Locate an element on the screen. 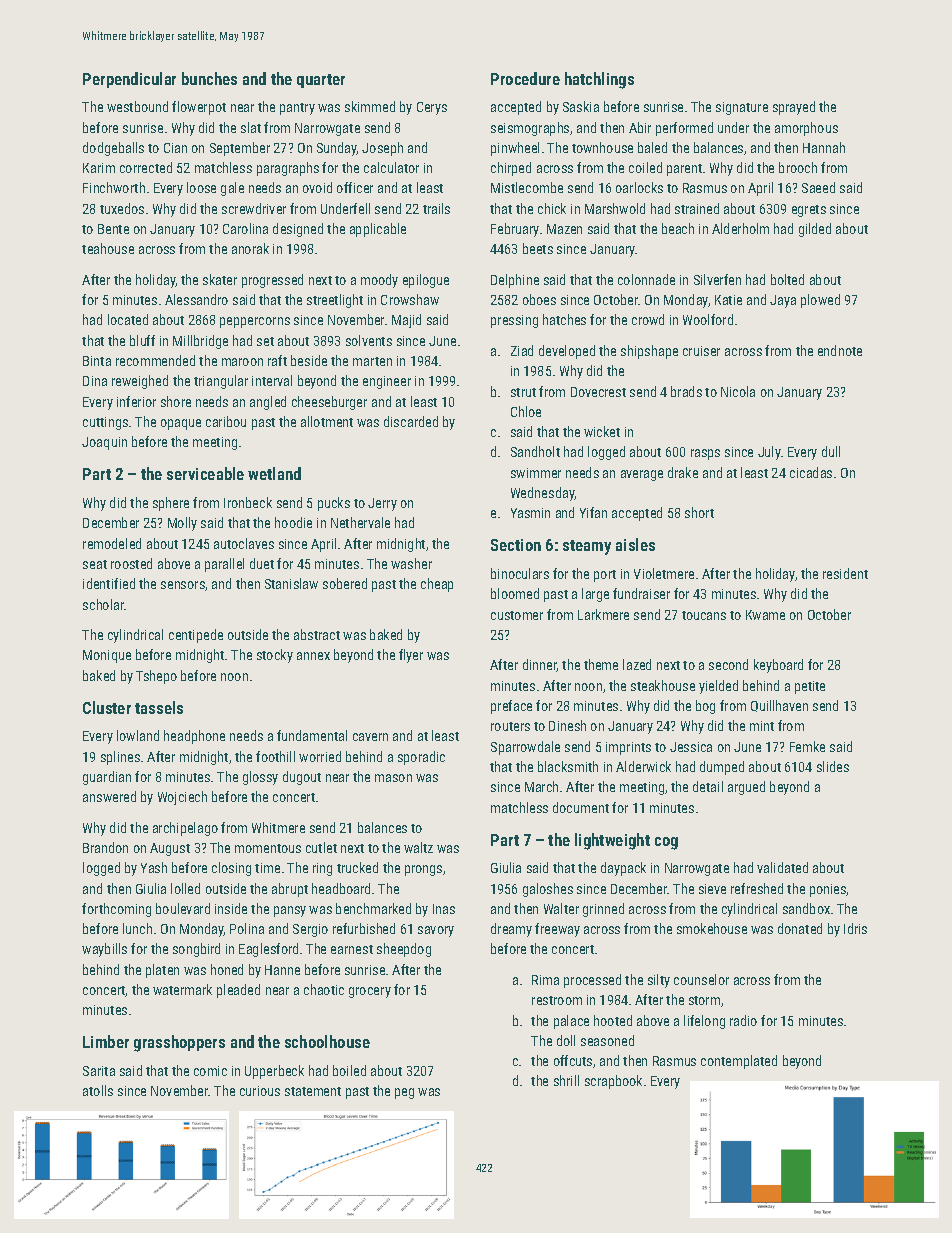 This screenshot has width=952, height=1233. petite is located at coordinates (810, 687).
